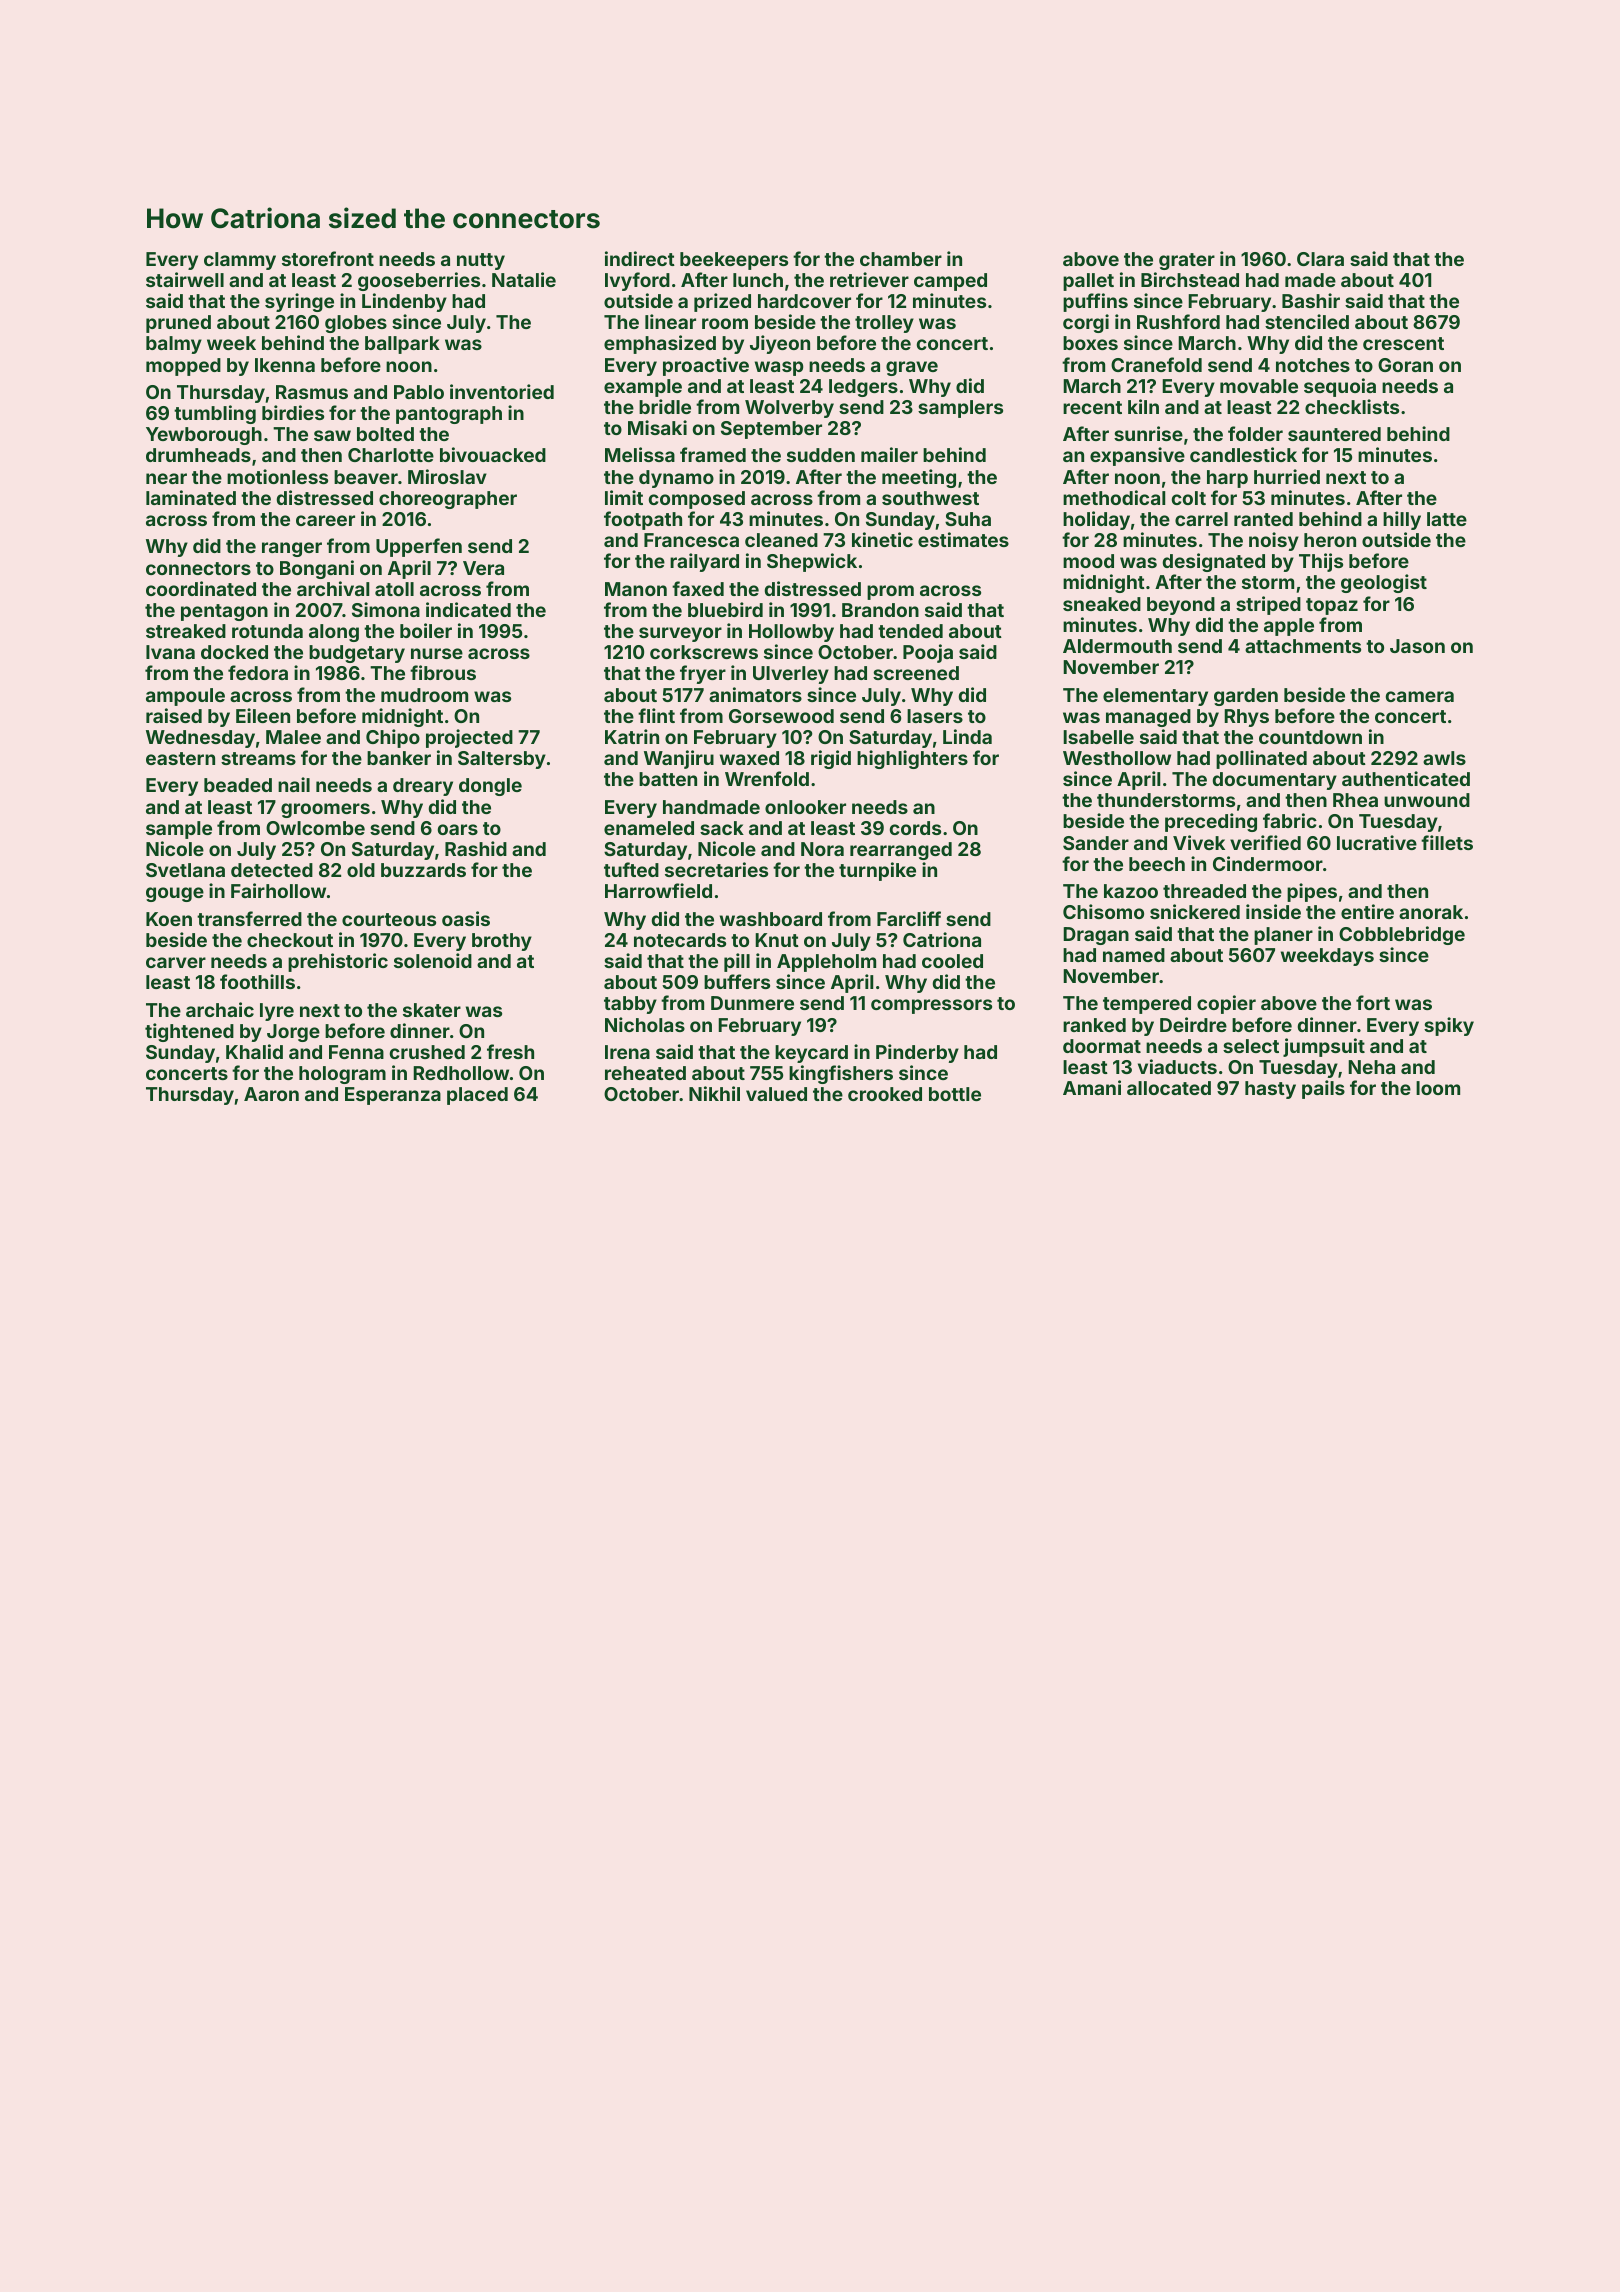 This screenshot has width=1620, height=2292. Describe the element at coordinates (299, 302) in the screenshot. I see `syringe` at that location.
